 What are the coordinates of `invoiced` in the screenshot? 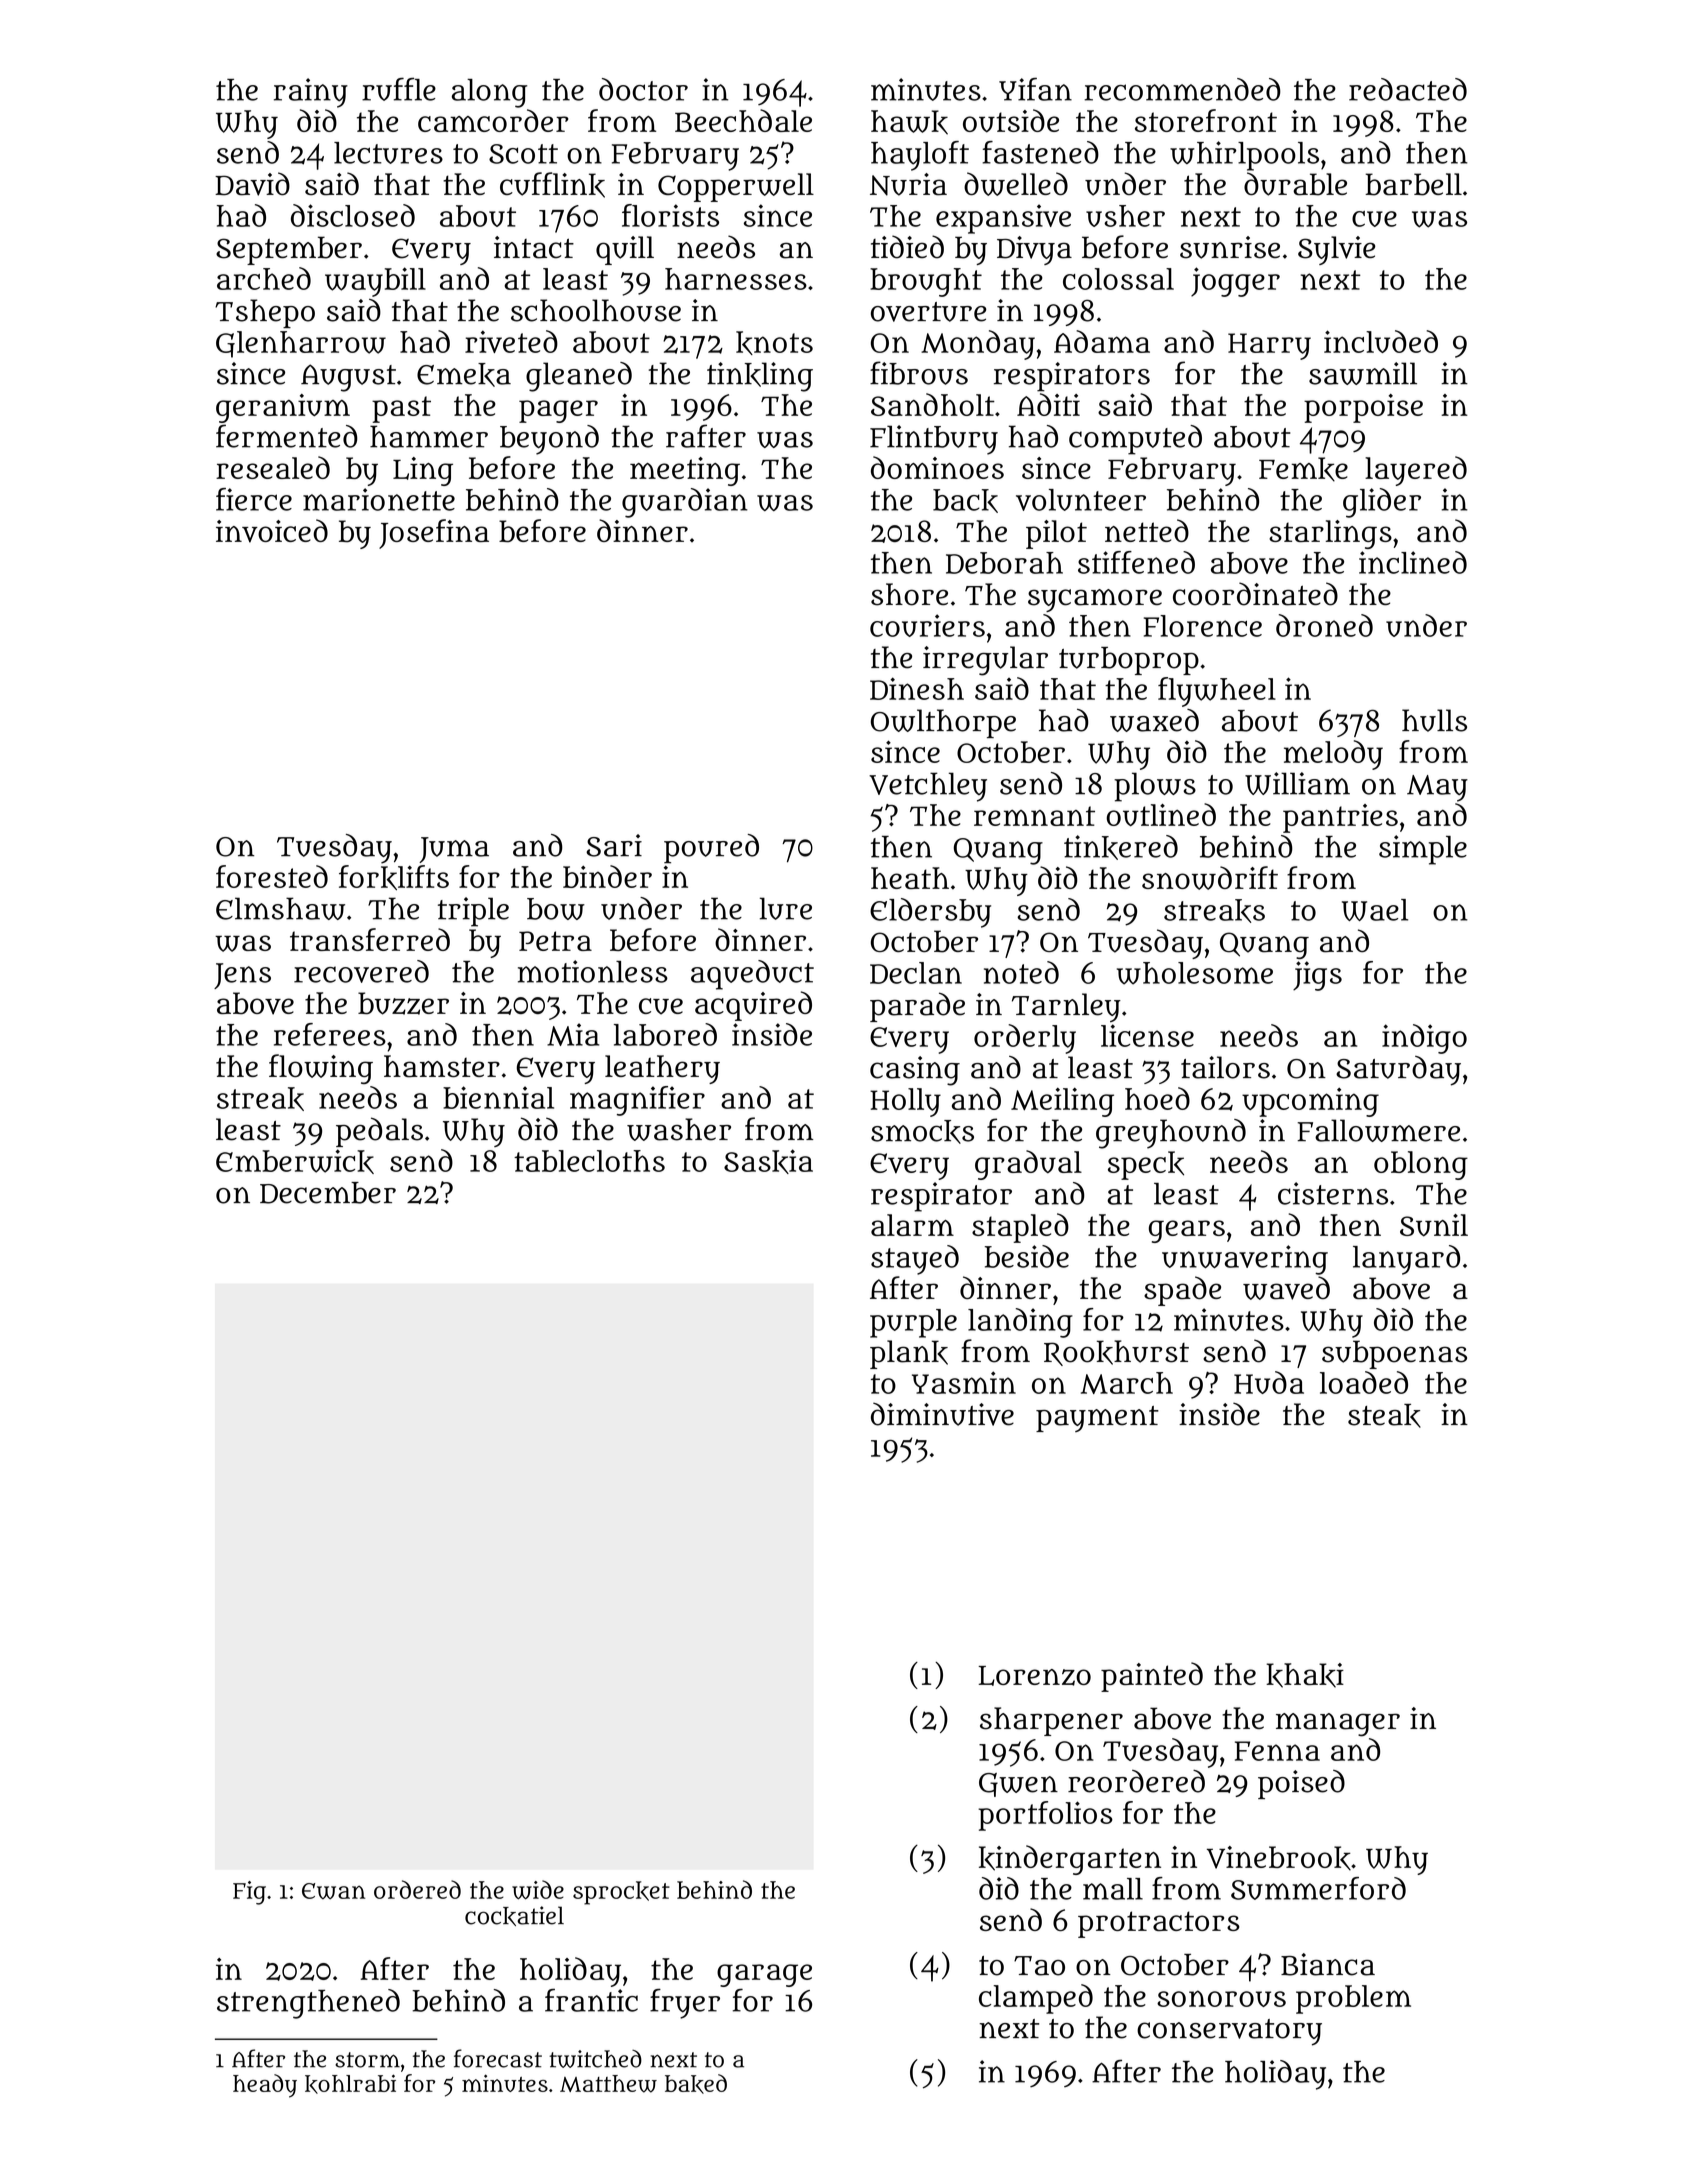 It's located at (272, 531).
